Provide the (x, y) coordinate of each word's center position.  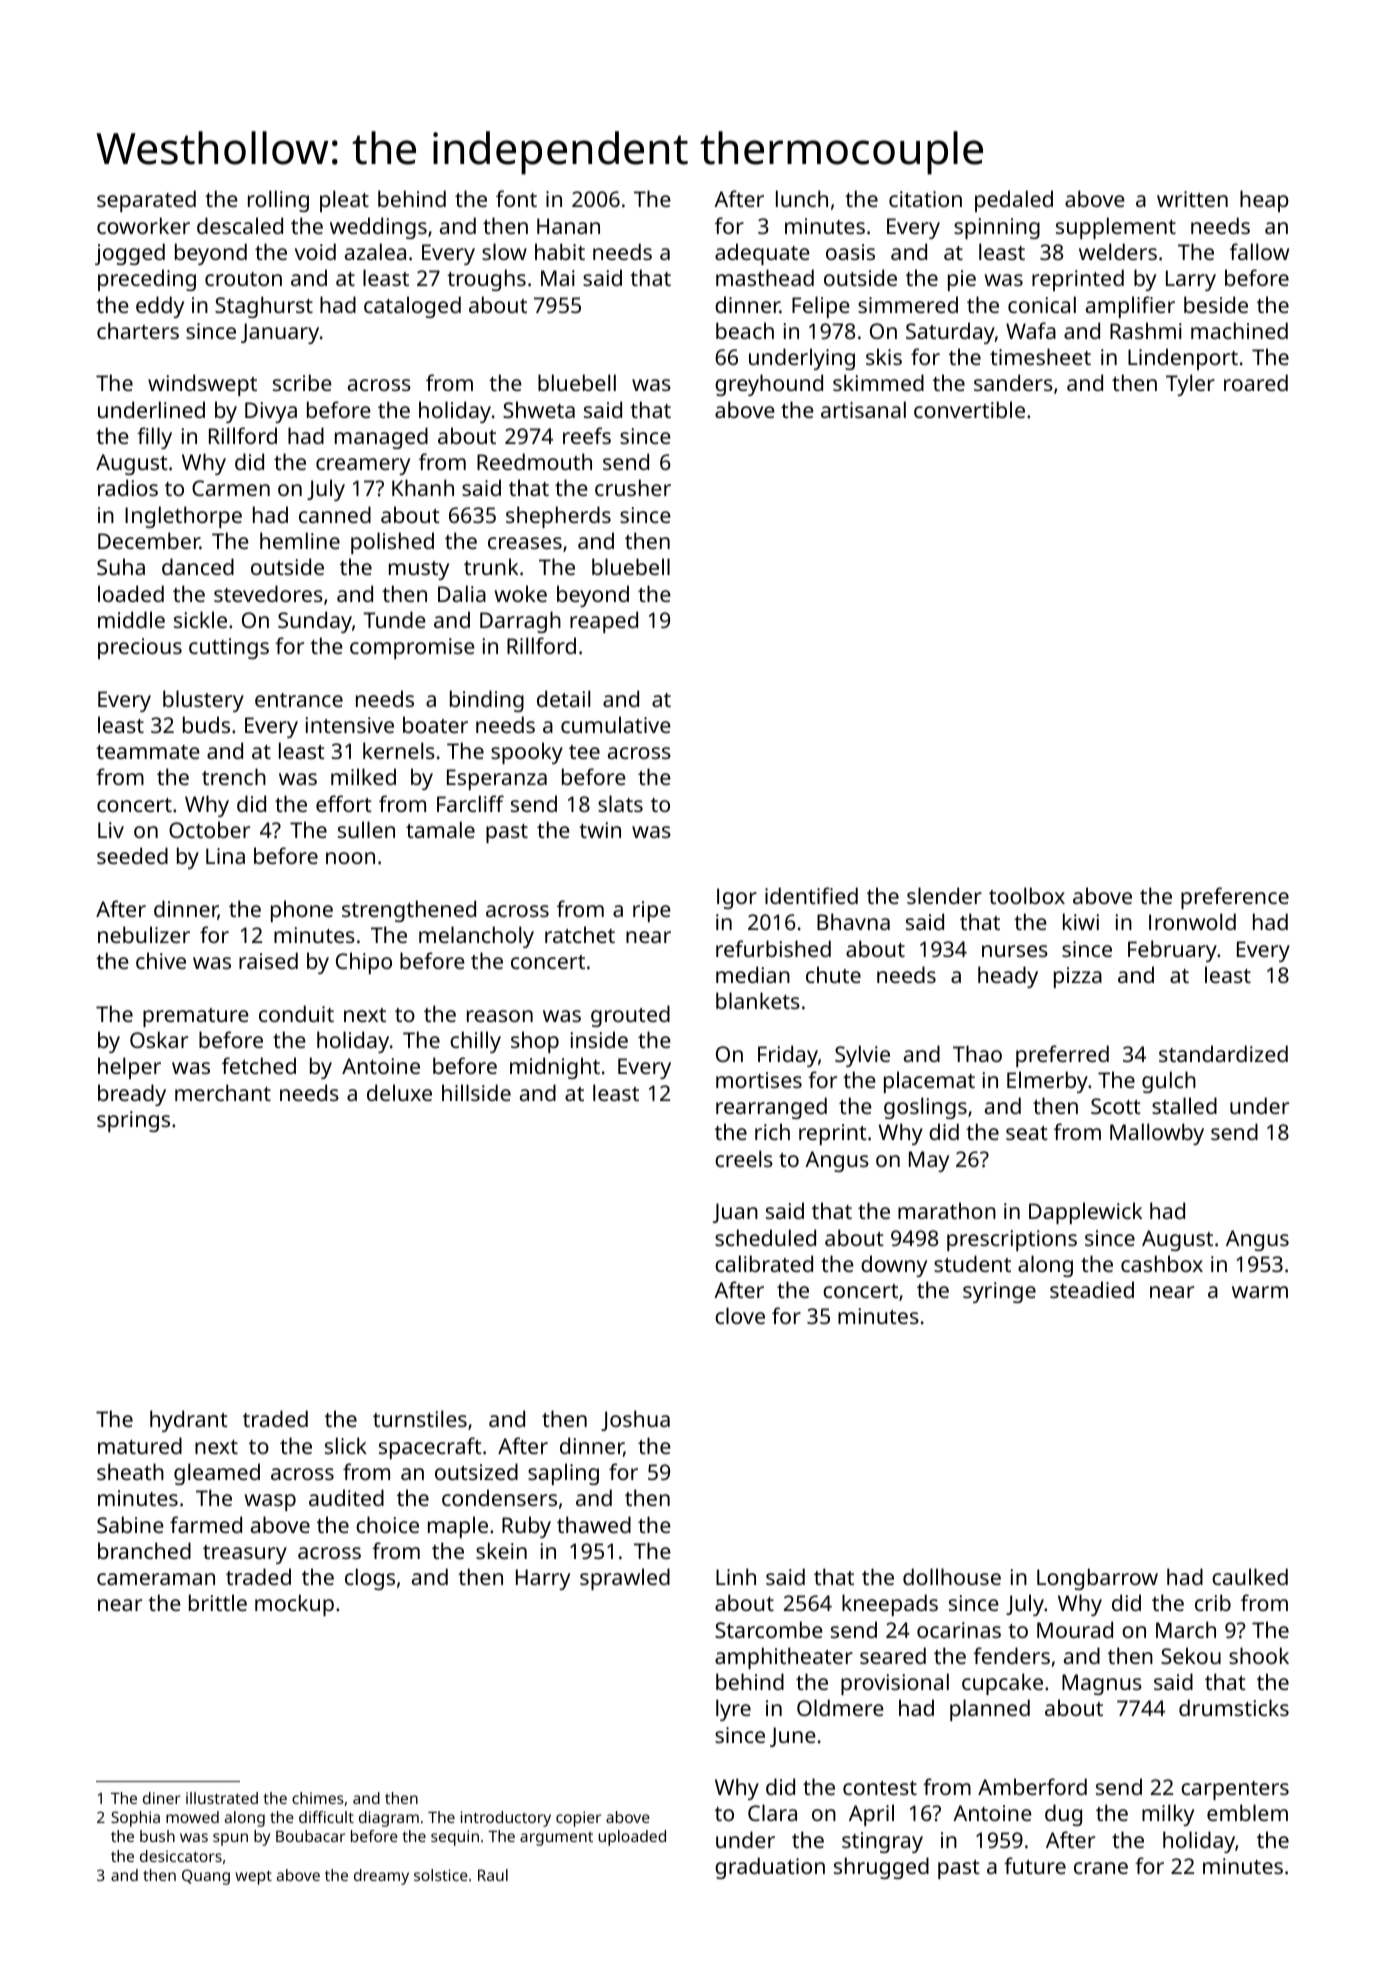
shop (535, 1042)
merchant (223, 1092)
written (1192, 199)
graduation (770, 1868)
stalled (1184, 1105)
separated (146, 201)
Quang (206, 1877)
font (516, 198)
